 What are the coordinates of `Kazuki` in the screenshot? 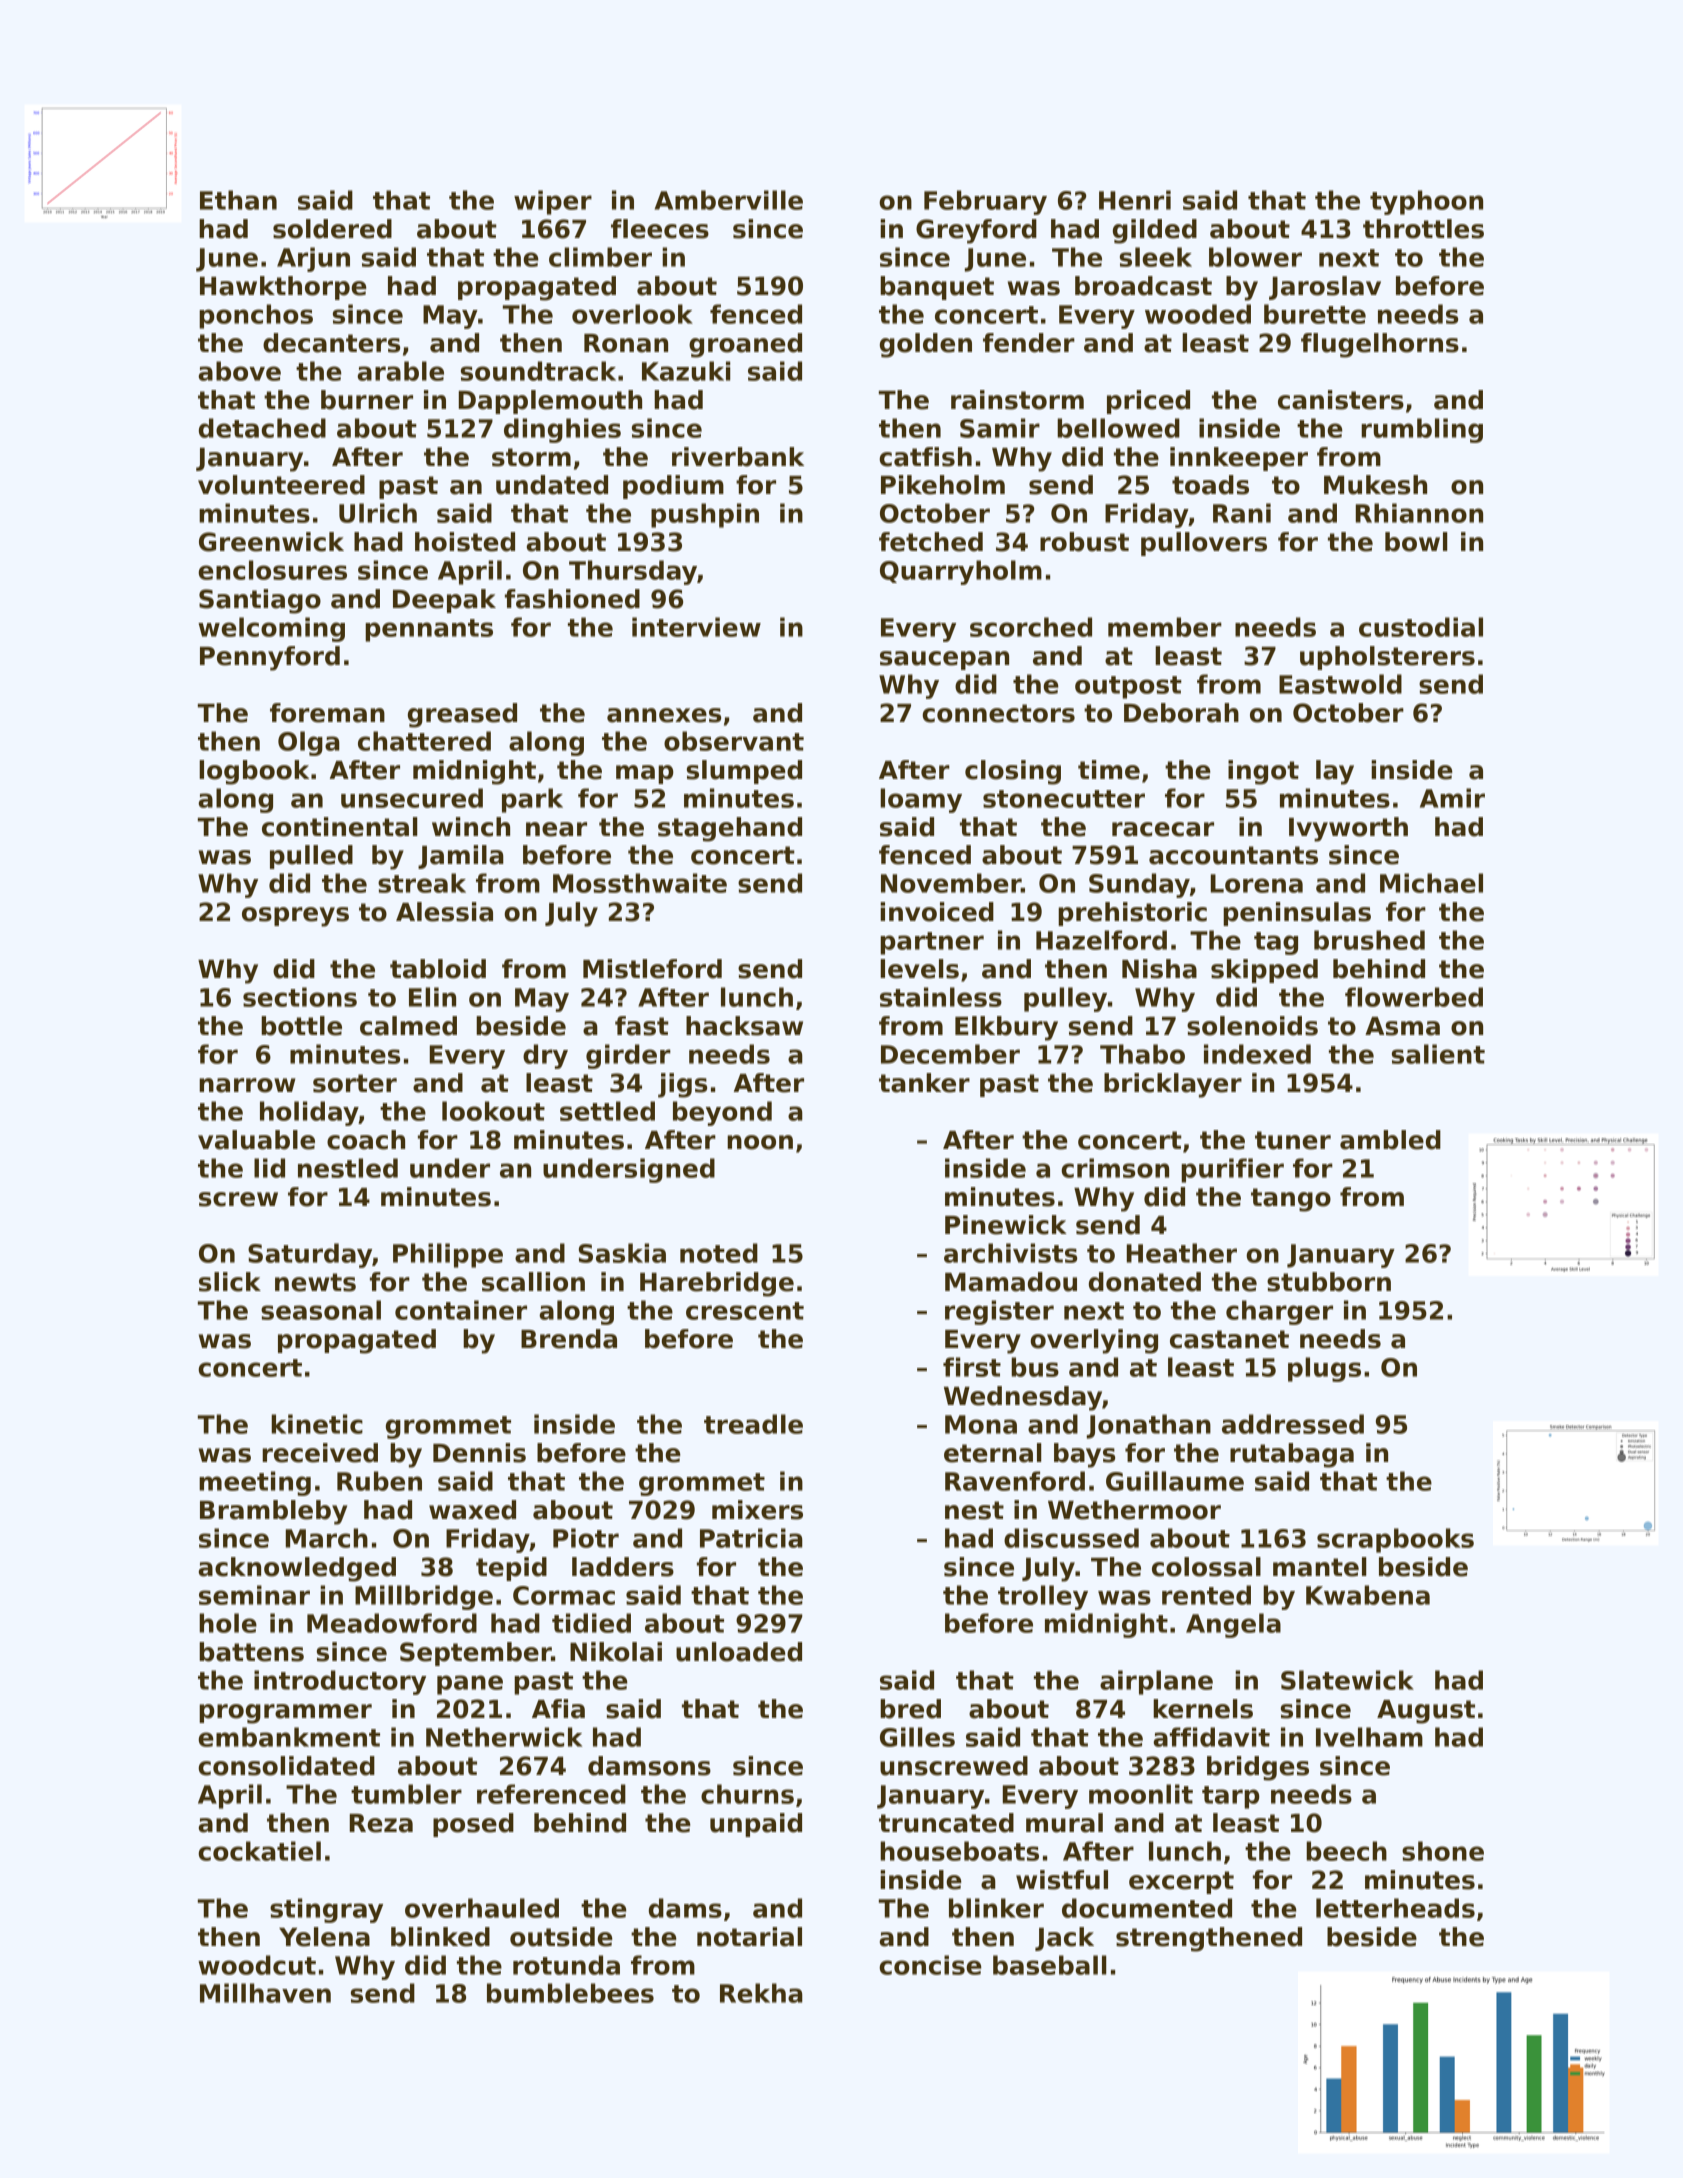 It's located at (686, 371).
